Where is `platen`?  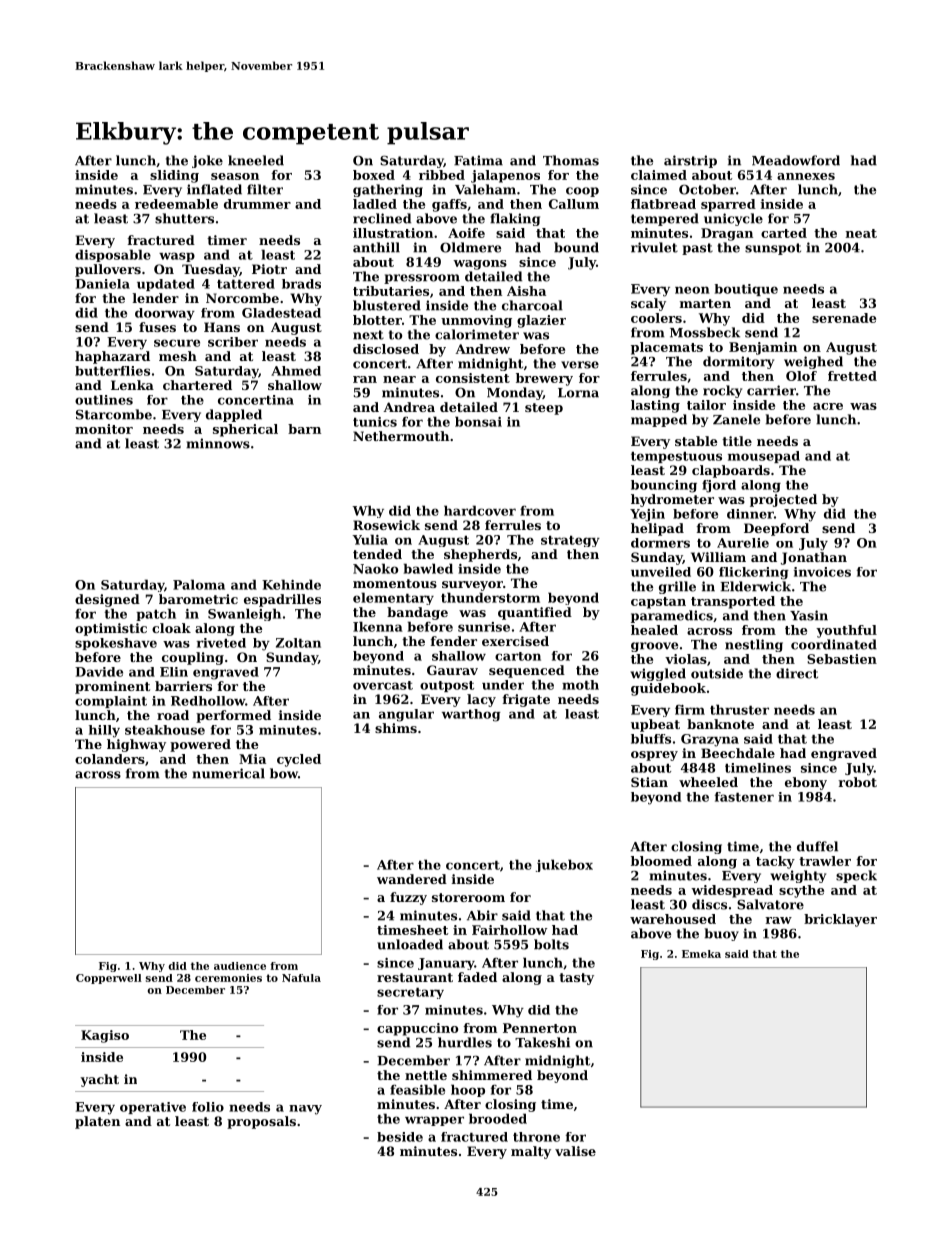 platen is located at coordinates (97, 1122).
